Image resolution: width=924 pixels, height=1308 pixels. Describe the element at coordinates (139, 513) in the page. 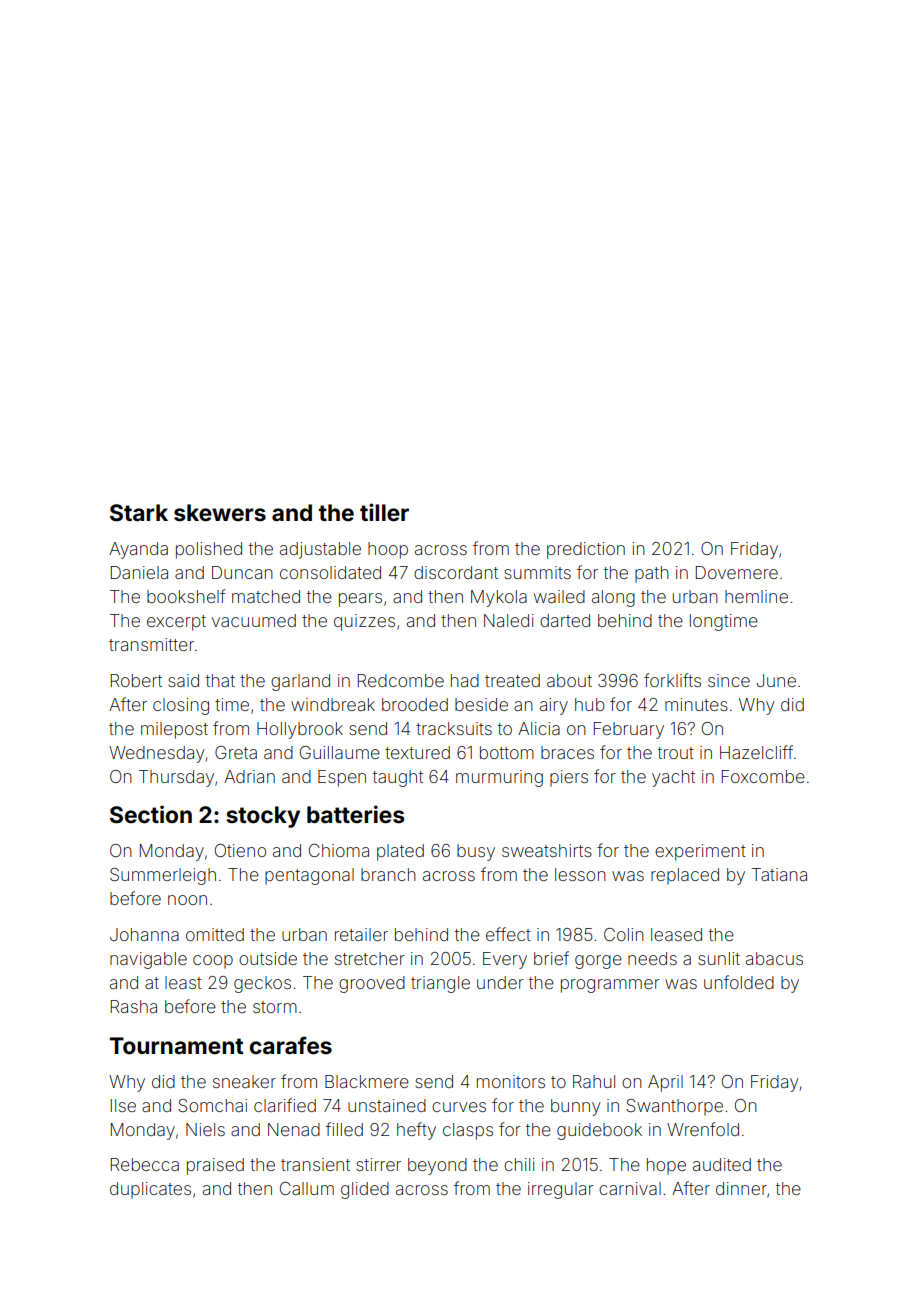

I see `Stark` at that location.
